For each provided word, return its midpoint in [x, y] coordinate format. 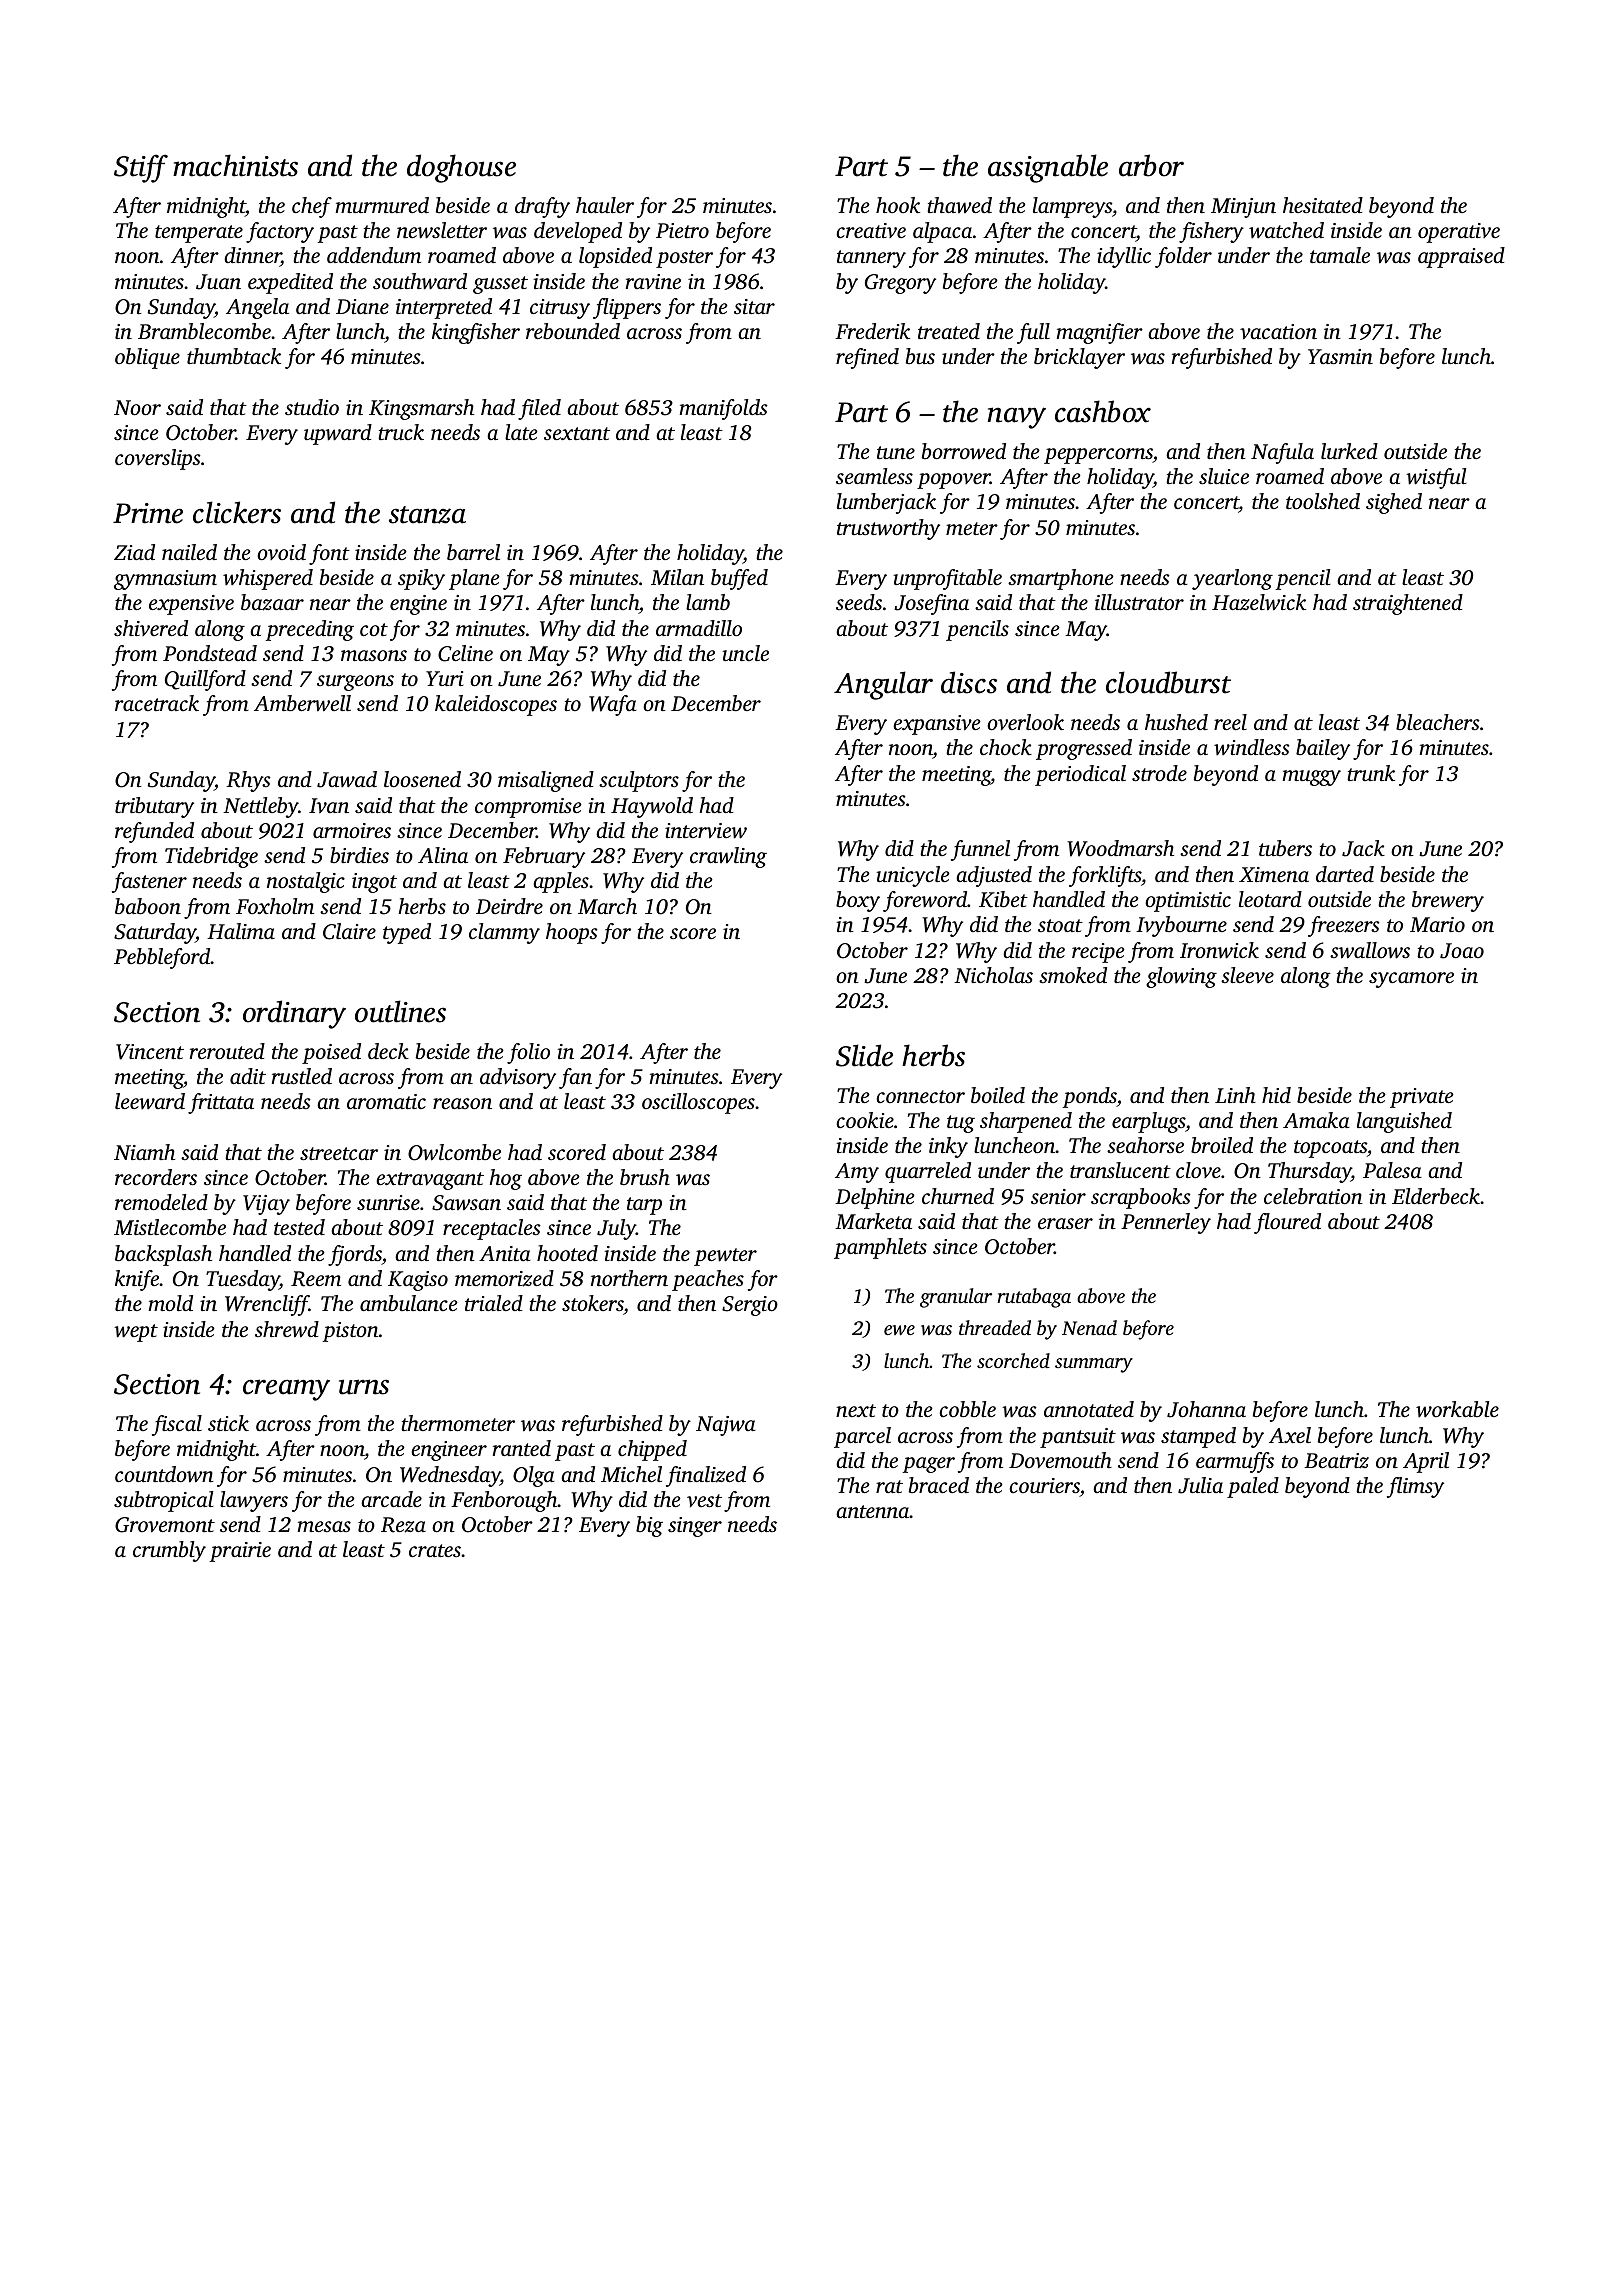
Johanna [1206, 1409]
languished [1404, 1122]
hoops [572, 933]
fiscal [177, 1425]
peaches [708, 1280]
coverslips [158, 459]
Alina [443, 855]
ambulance [409, 1303]
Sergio [750, 1306]
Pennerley [1166, 1223]
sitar [754, 306]
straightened [1408, 604]
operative [1459, 233]
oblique [147, 358]
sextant [577, 433]
